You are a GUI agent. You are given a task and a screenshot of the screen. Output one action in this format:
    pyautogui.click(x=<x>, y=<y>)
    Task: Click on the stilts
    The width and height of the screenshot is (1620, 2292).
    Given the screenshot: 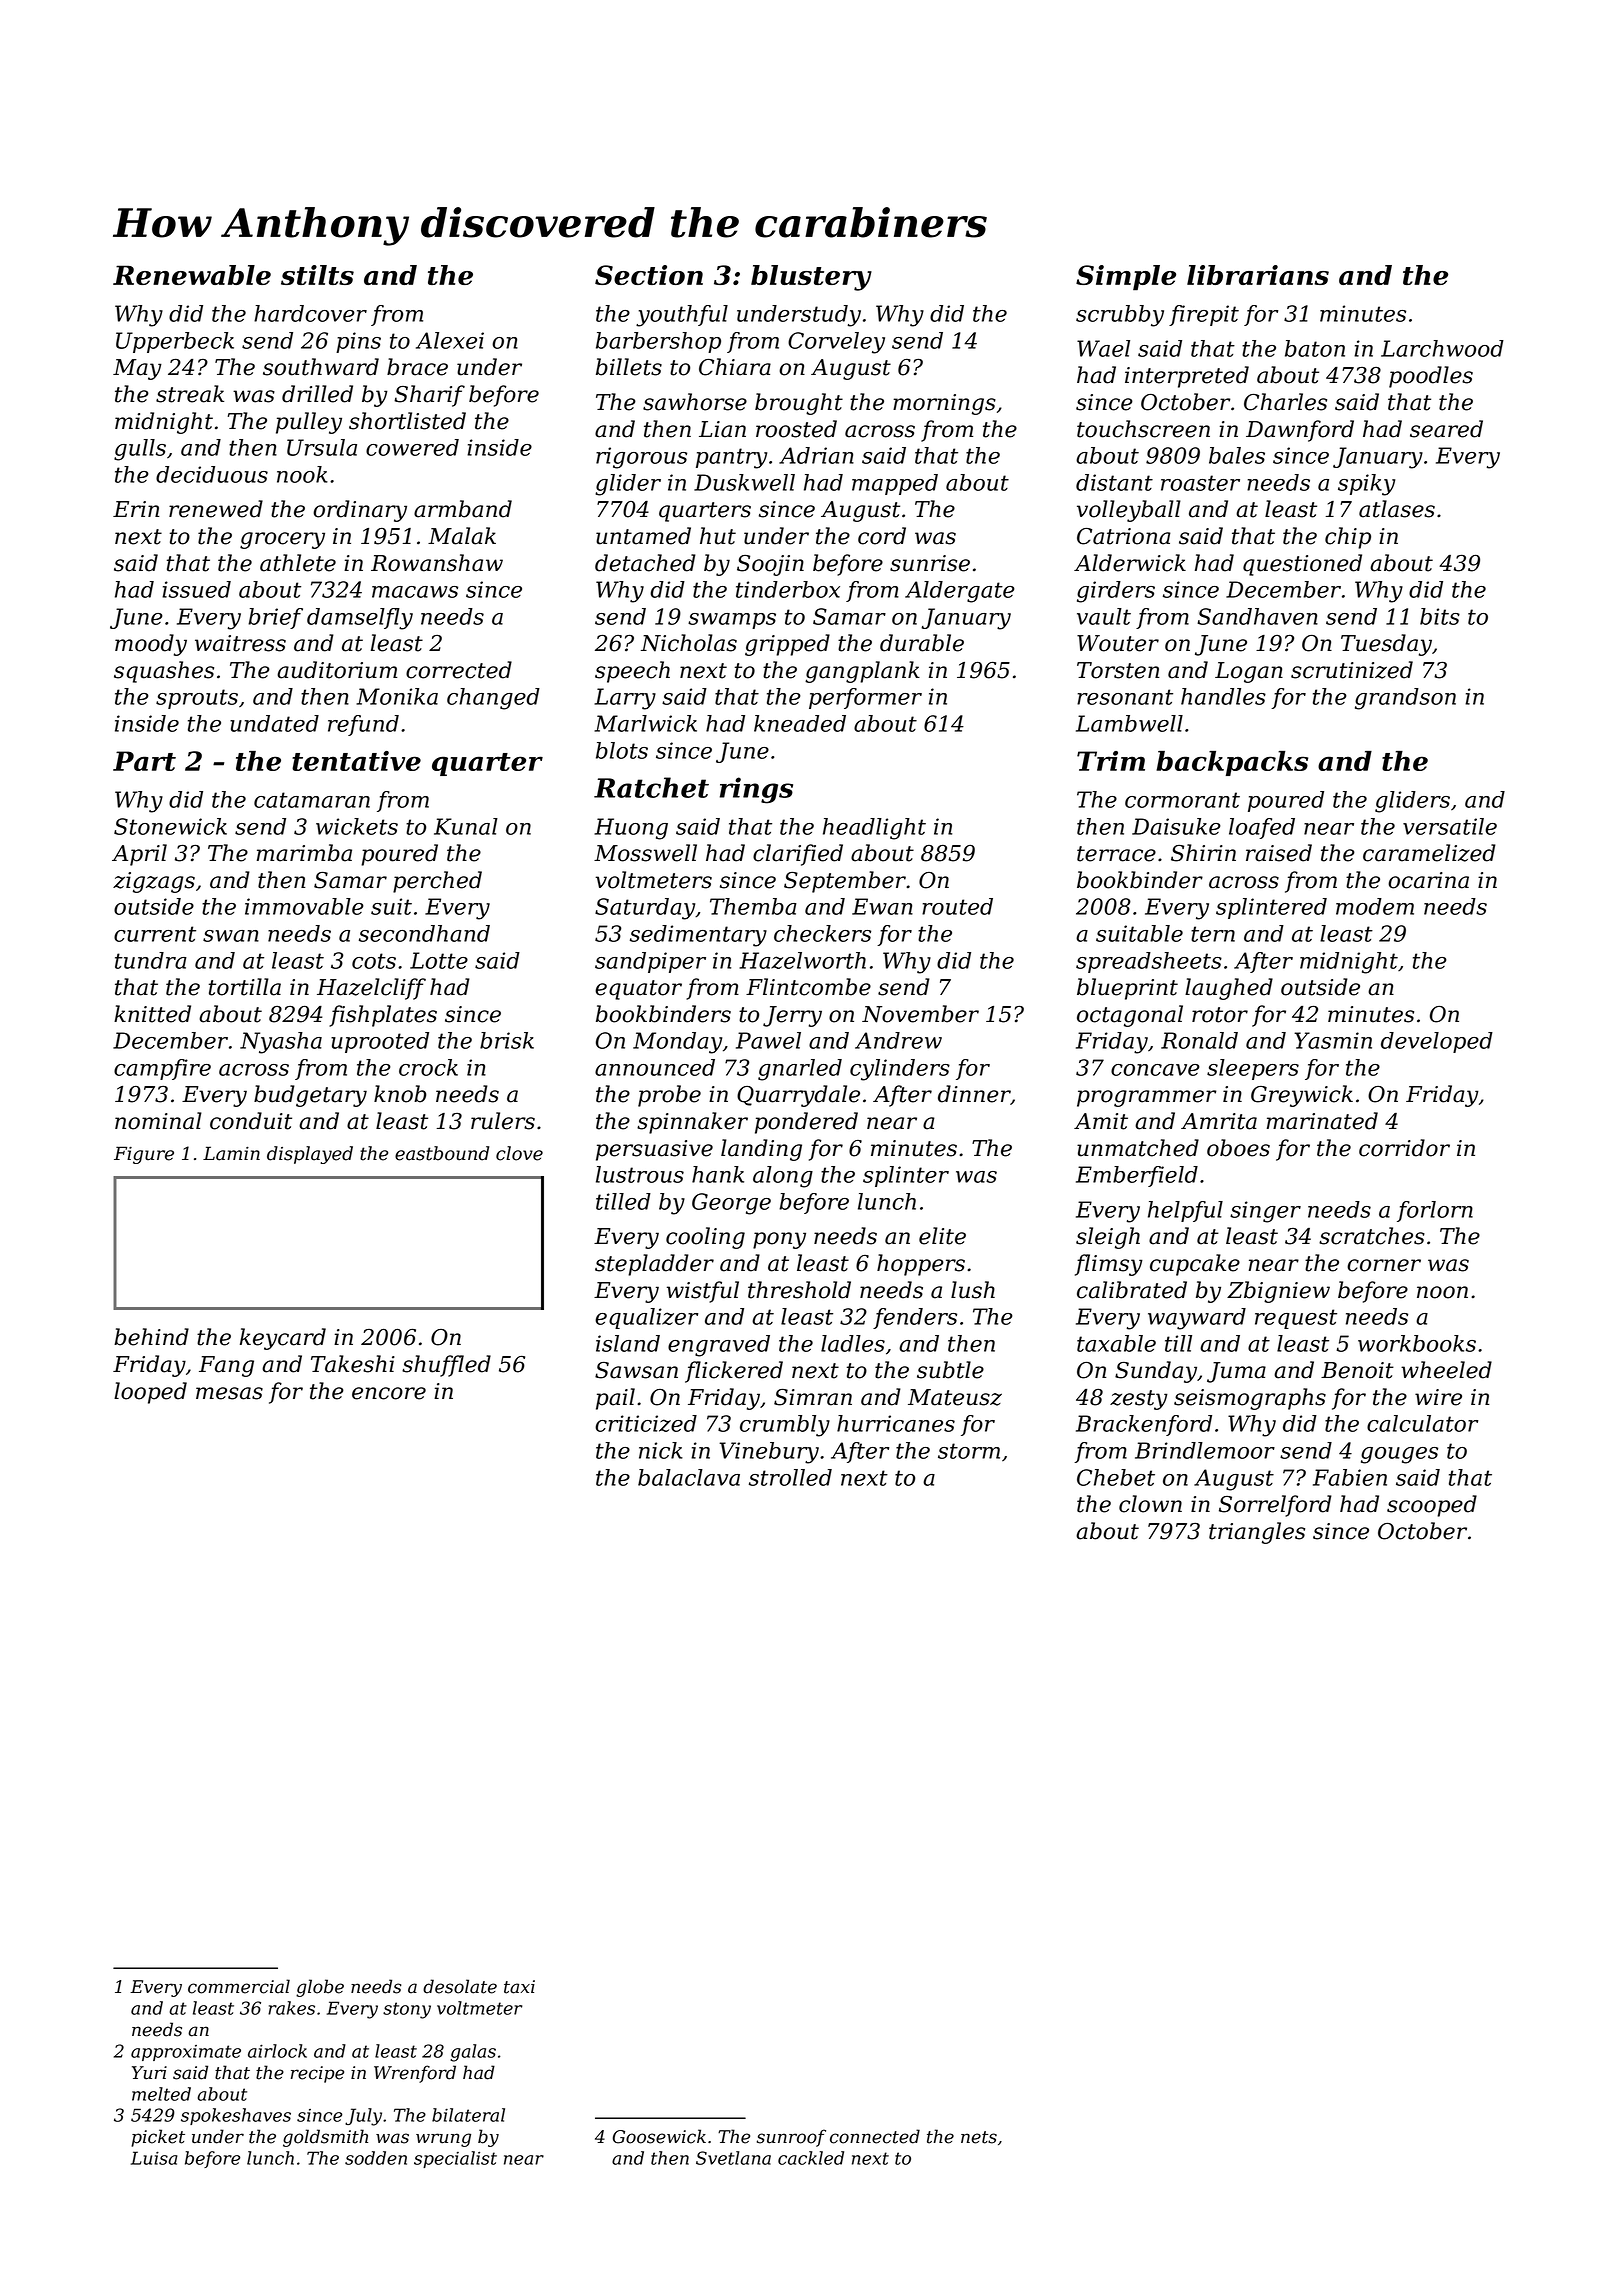 What is the action you would take?
    pyautogui.click(x=317, y=275)
